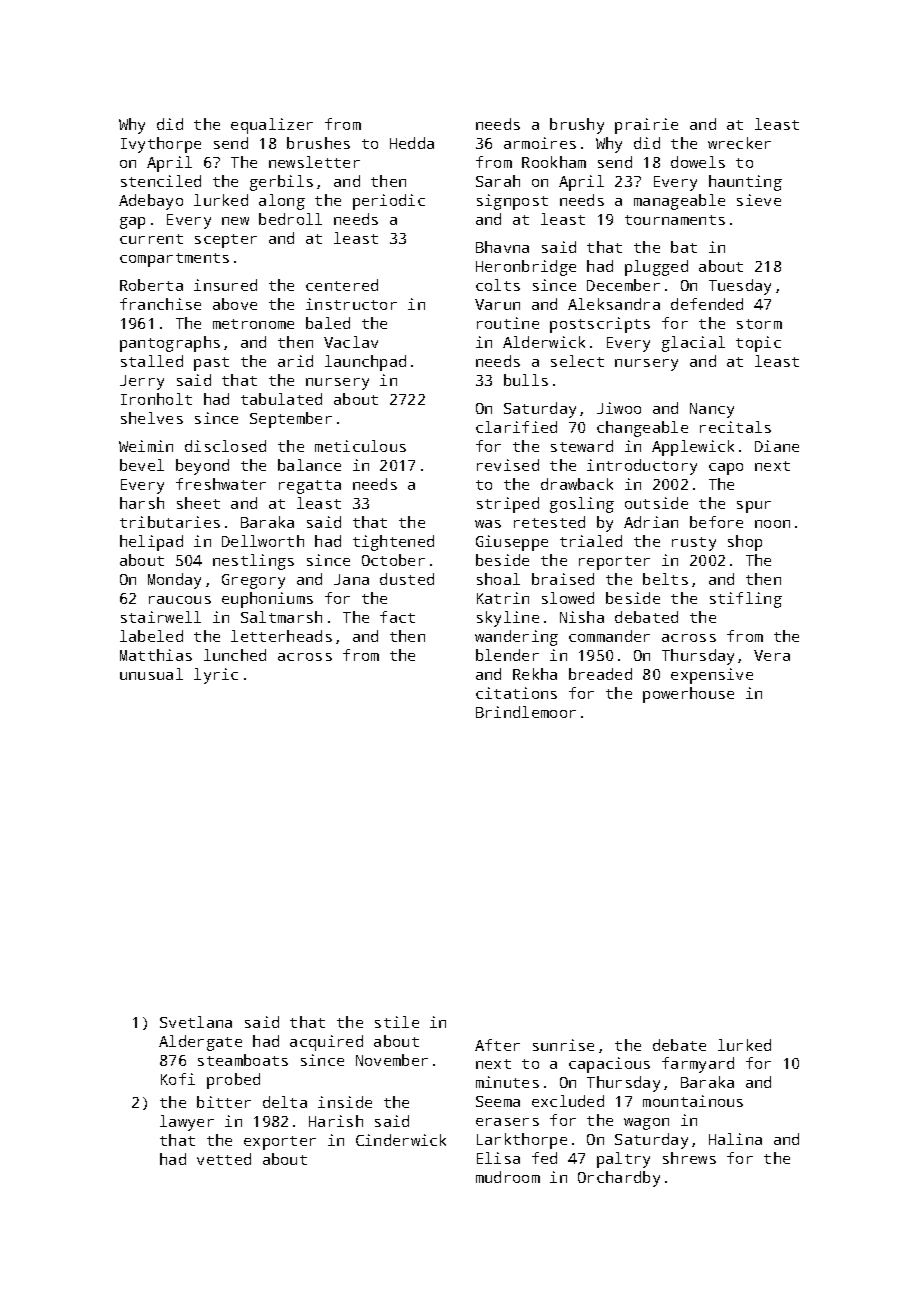  I want to click on letterheads, so click(281, 636).
